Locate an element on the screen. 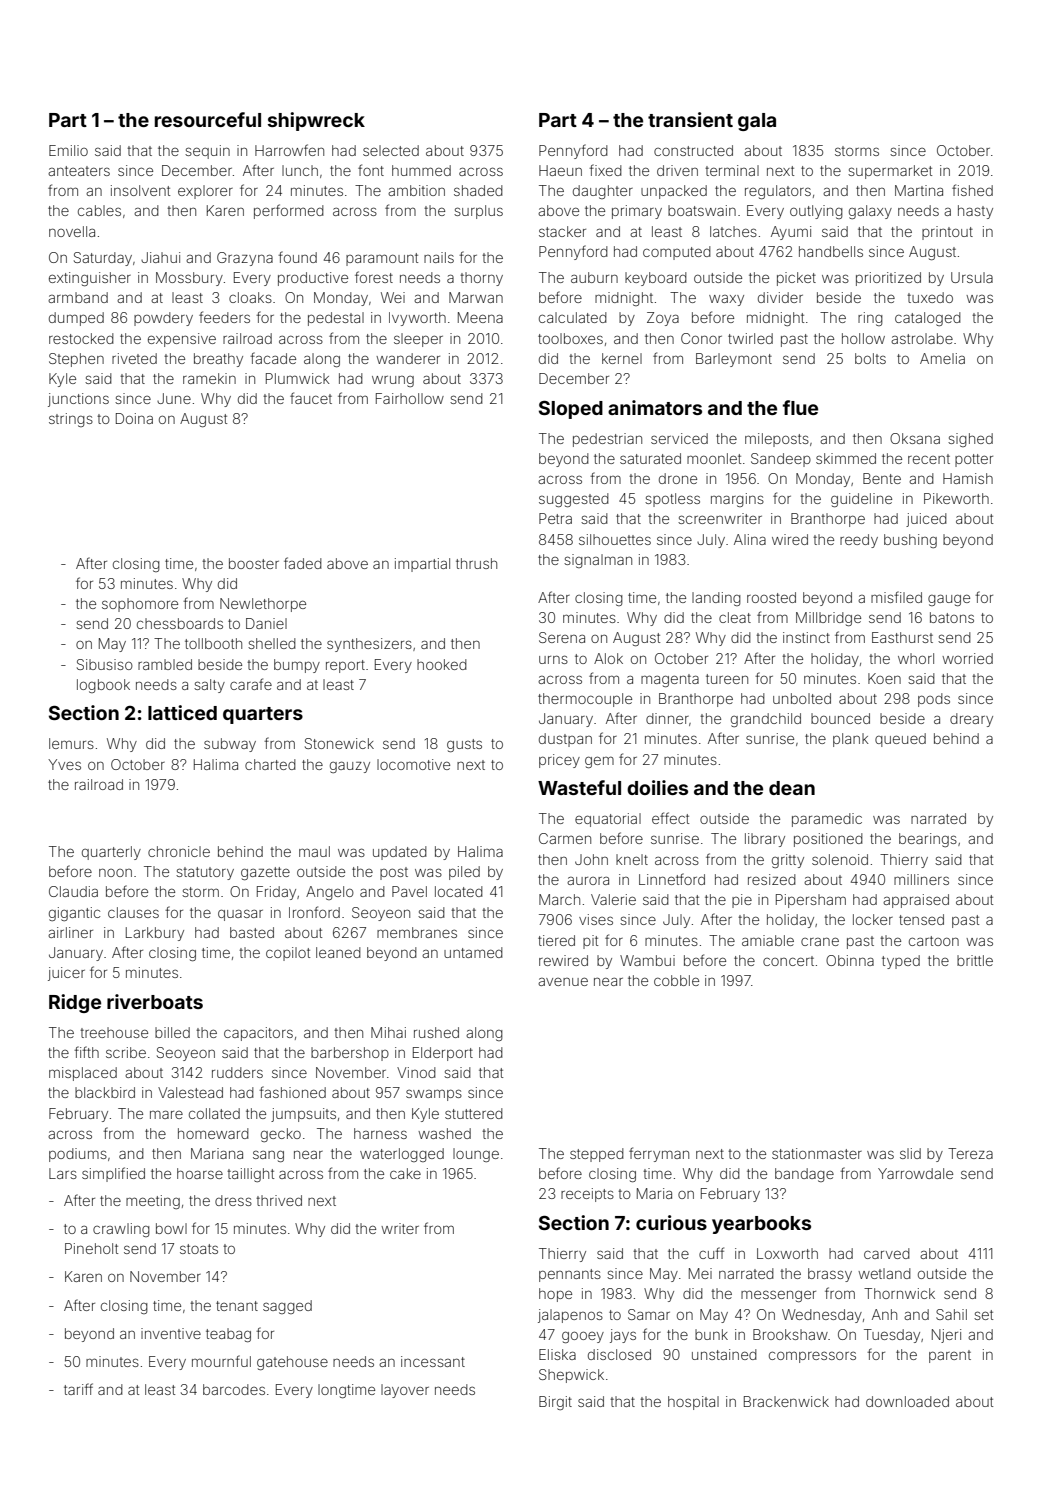  cobble is located at coordinates (676, 980).
